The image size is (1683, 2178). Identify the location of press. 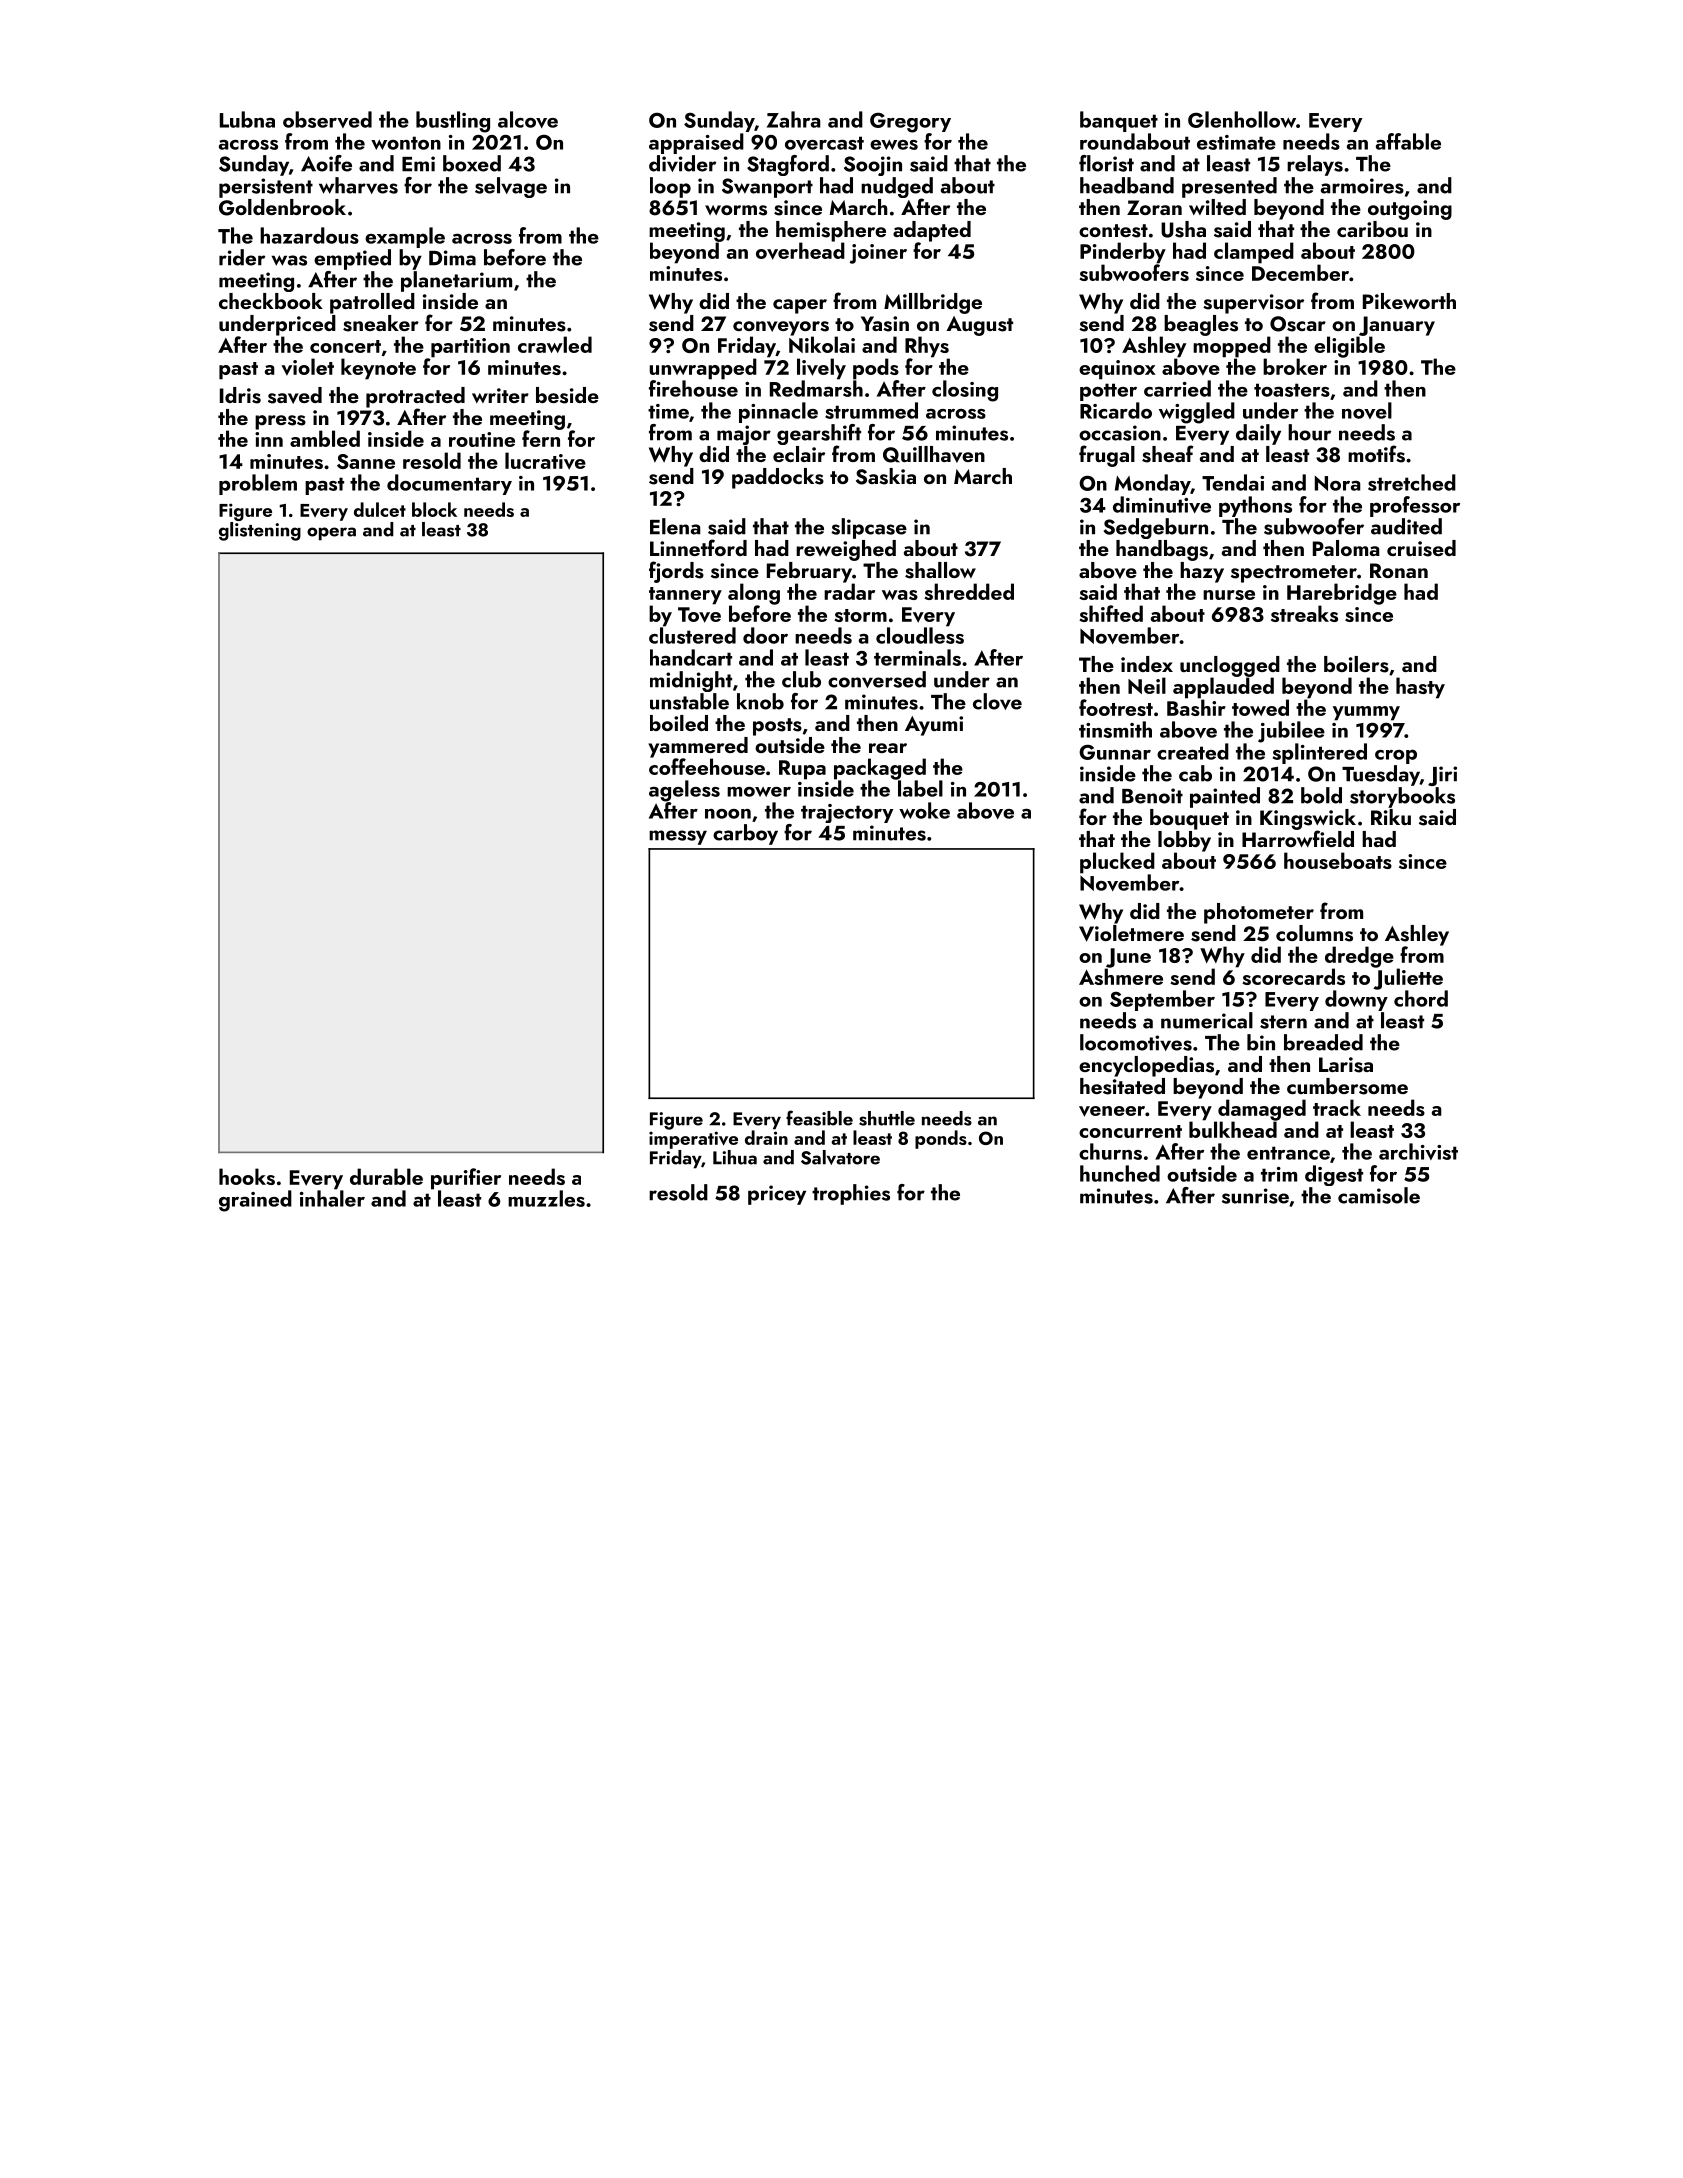
(280, 422).
